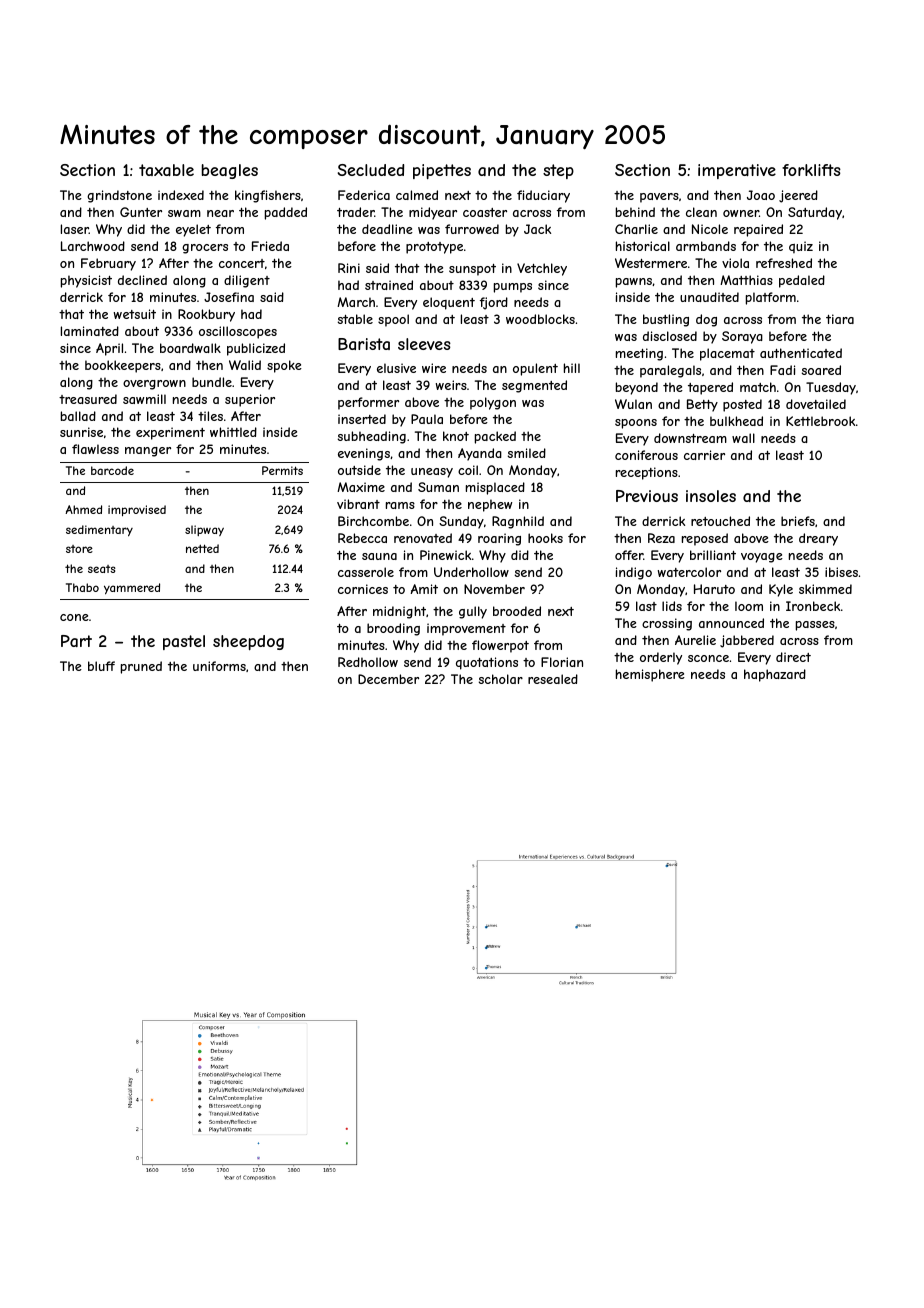  Describe the element at coordinates (442, 171) in the image. I see `pipettes` at that location.
